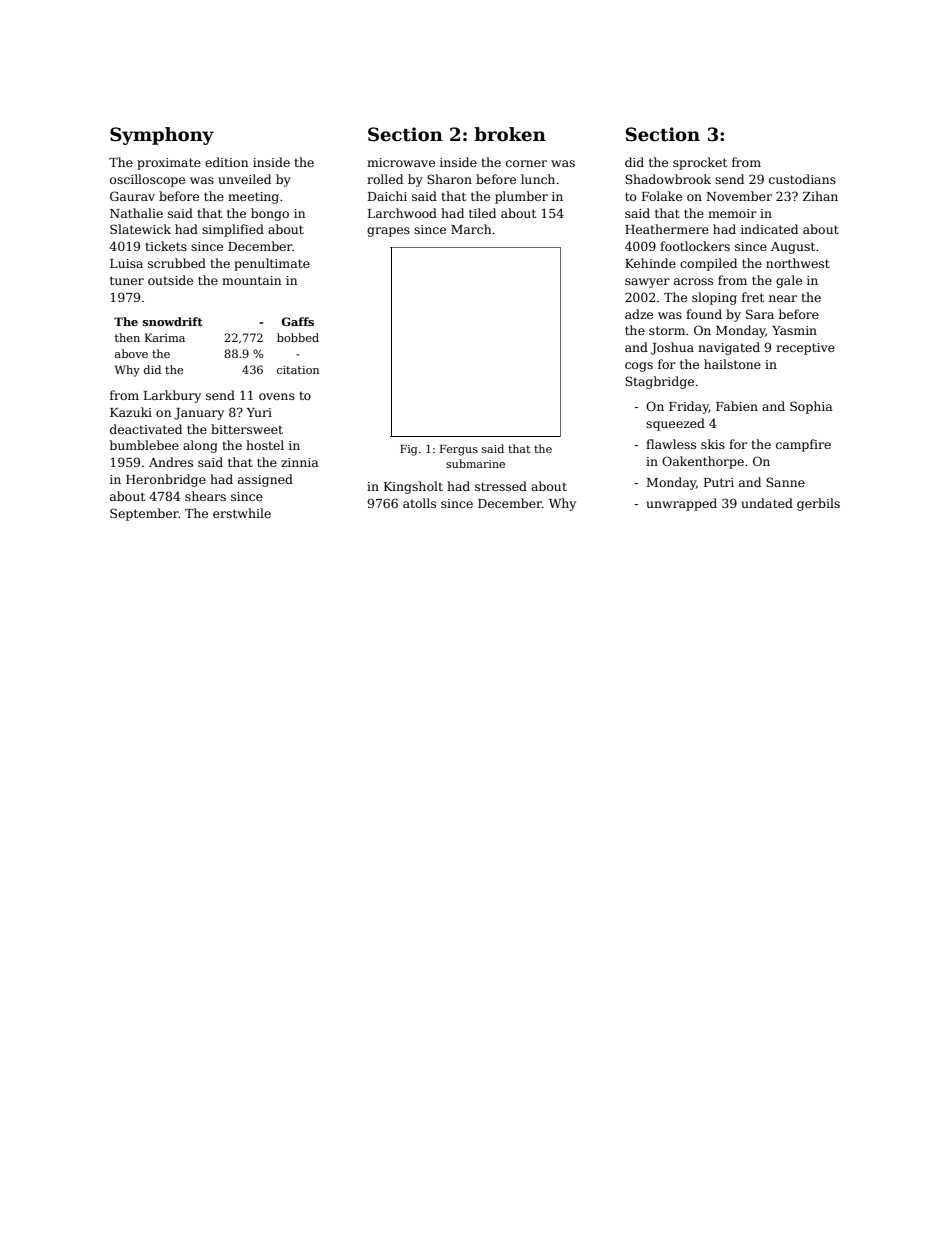 Image resolution: width=952 pixels, height=1233 pixels. What do you see at coordinates (132, 196) in the screenshot?
I see `Gaurav` at bounding box center [132, 196].
